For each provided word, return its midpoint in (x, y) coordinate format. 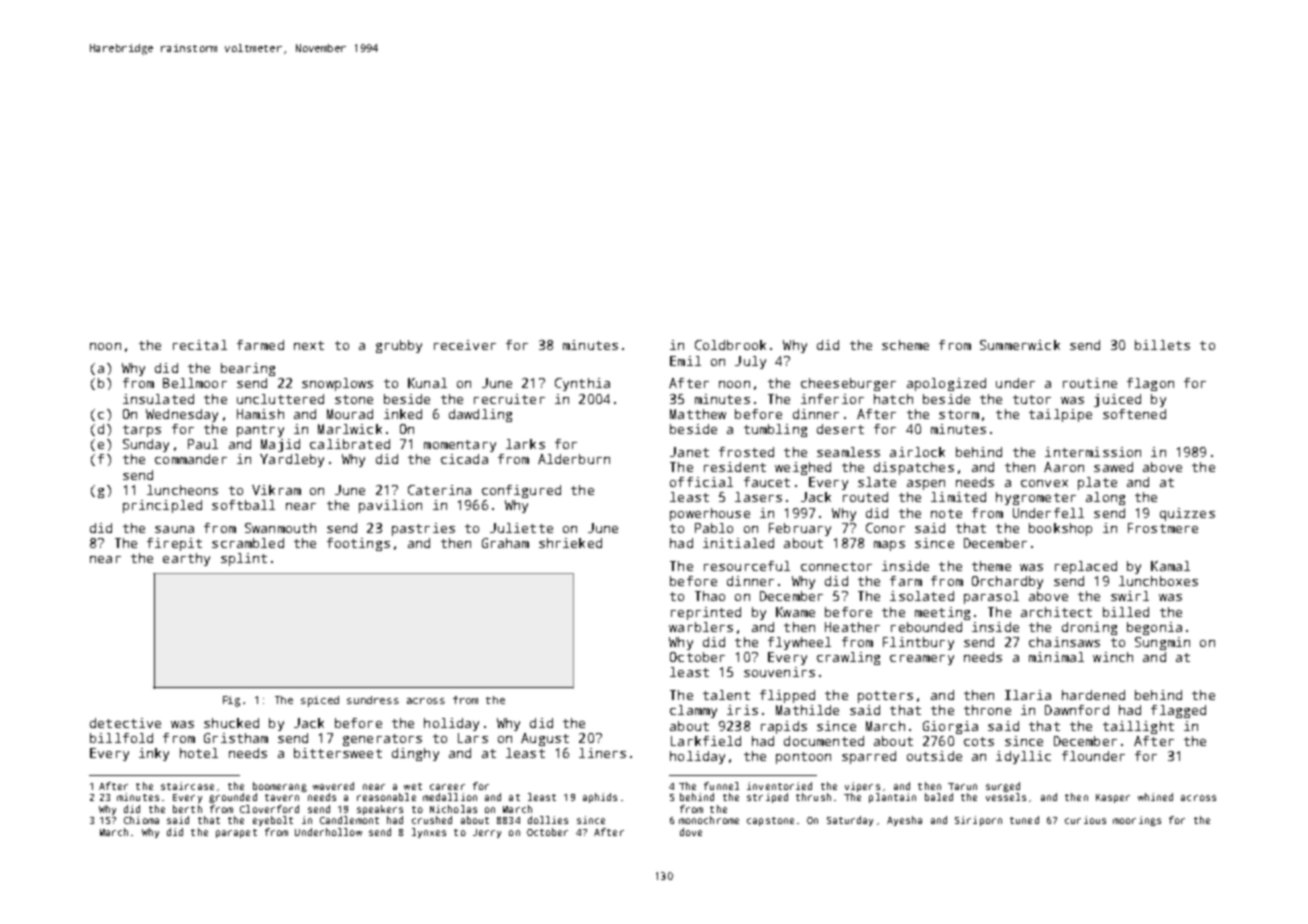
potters (885, 697)
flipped (787, 696)
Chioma (141, 820)
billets (1162, 345)
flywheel (799, 643)
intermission (1093, 452)
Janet (689, 452)
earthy (186, 559)
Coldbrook (730, 345)
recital (200, 345)
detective (125, 723)
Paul (203, 444)
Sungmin (1162, 643)
